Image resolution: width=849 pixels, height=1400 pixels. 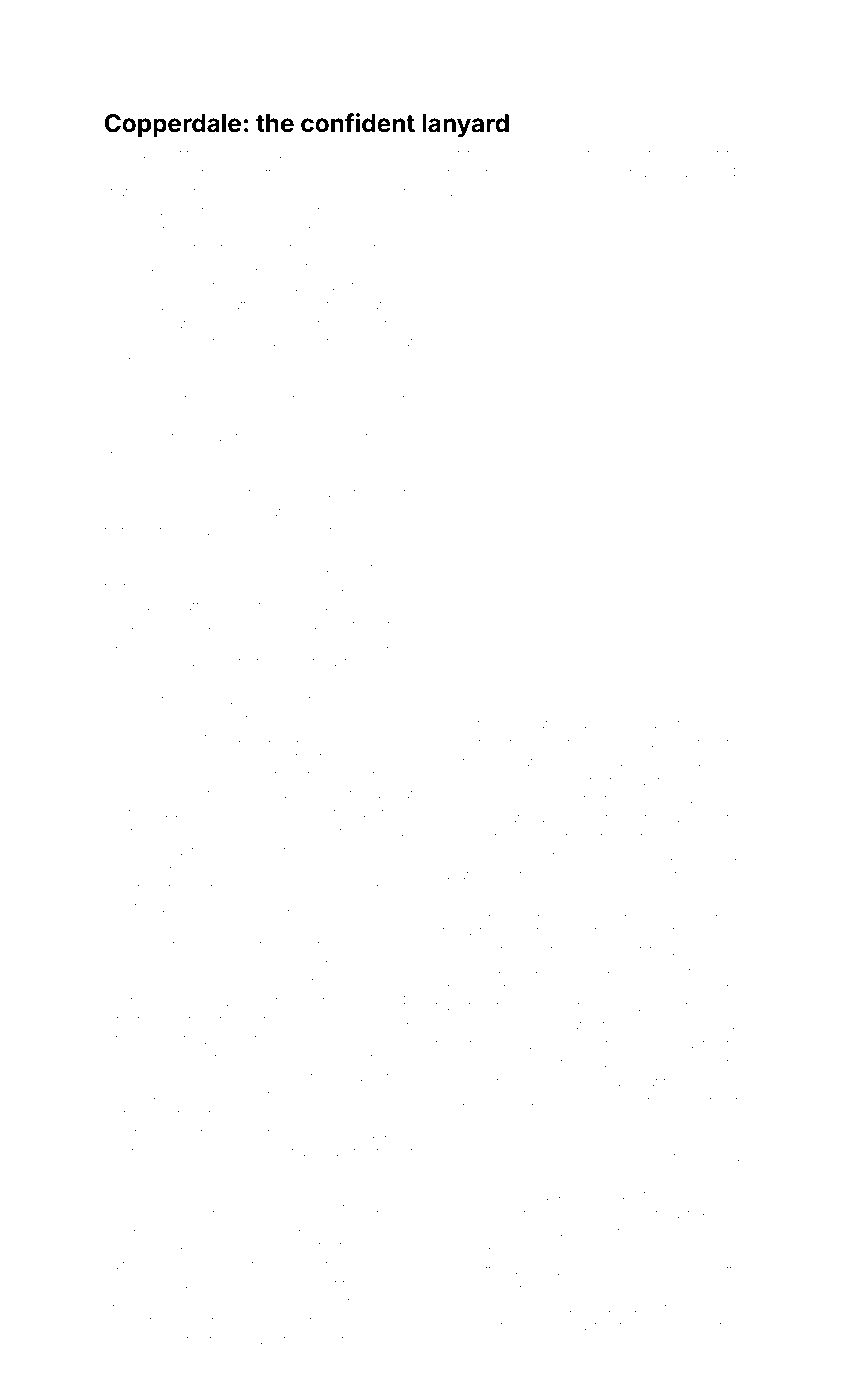 I want to click on subheadings, so click(x=273, y=1247).
